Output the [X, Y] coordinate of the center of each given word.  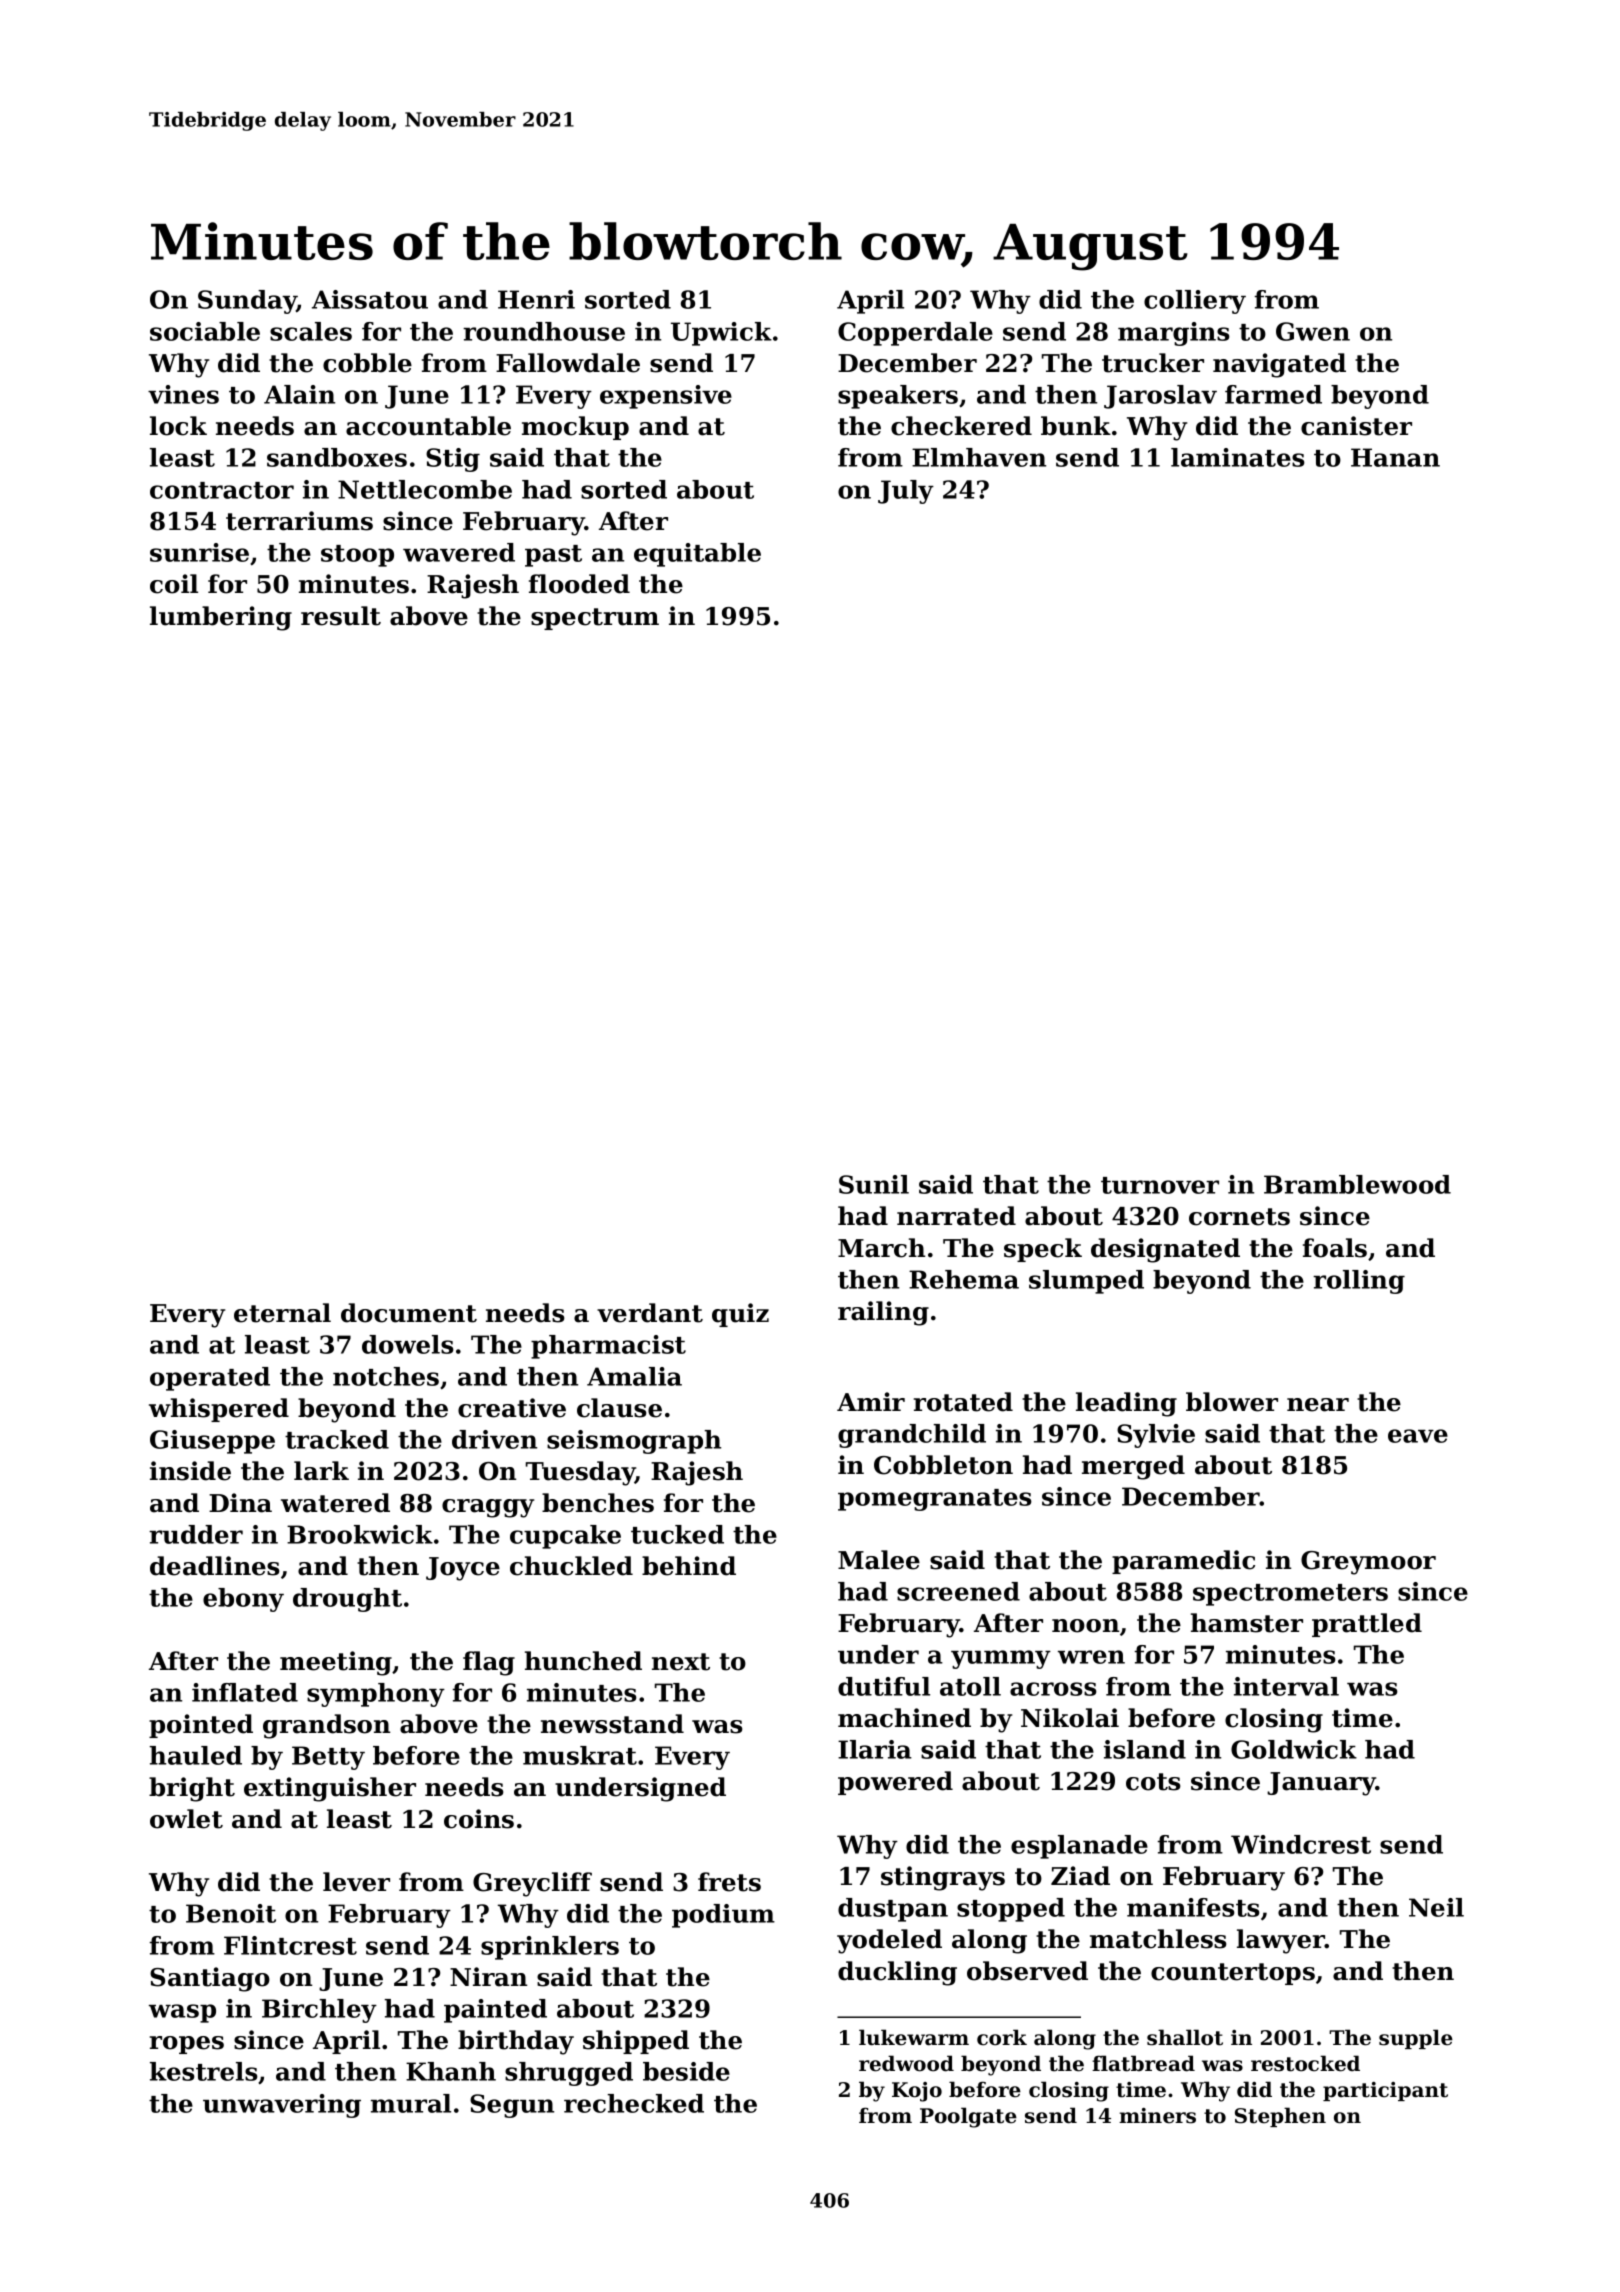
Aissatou [370, 299]
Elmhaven [979, 457]
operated [210, 1379]
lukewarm [914, 2037]
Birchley [319, 2011]
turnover [1160, 1185]
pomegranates [935, 1500]
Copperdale [915, 334]
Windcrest [1301, 1844]
